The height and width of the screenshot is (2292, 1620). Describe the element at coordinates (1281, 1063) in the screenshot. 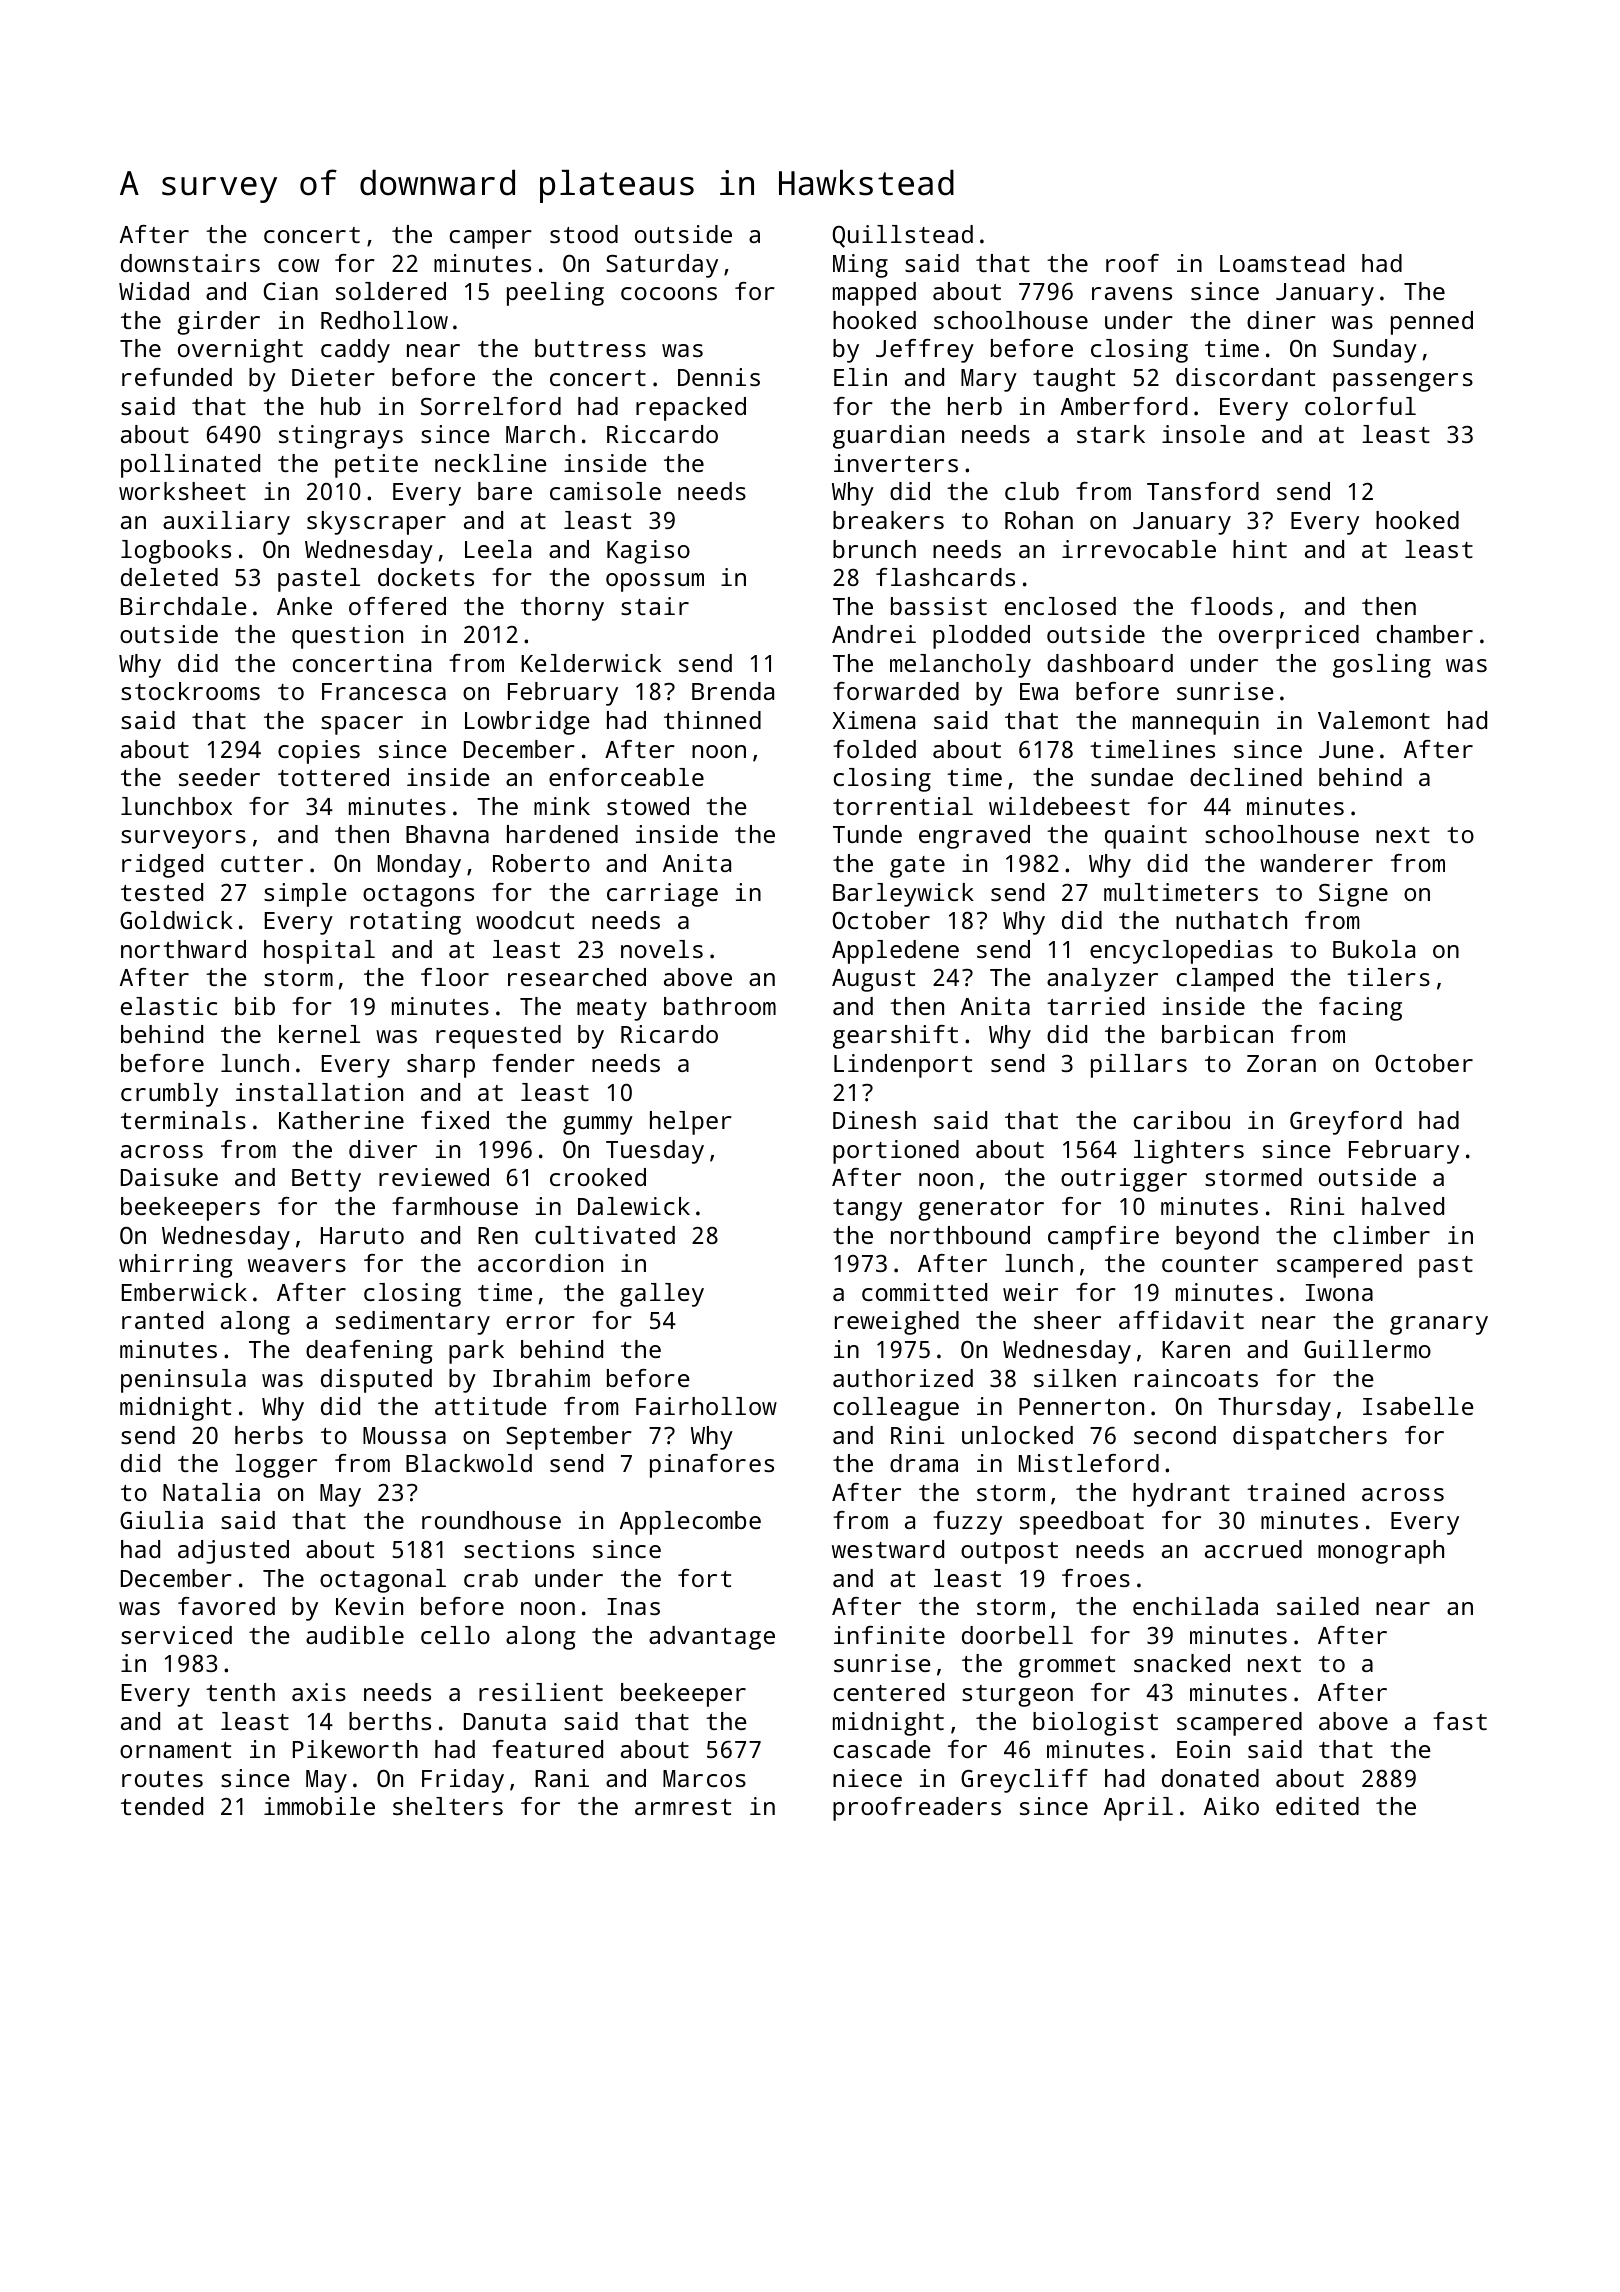

I see `Zoran` at that location.
